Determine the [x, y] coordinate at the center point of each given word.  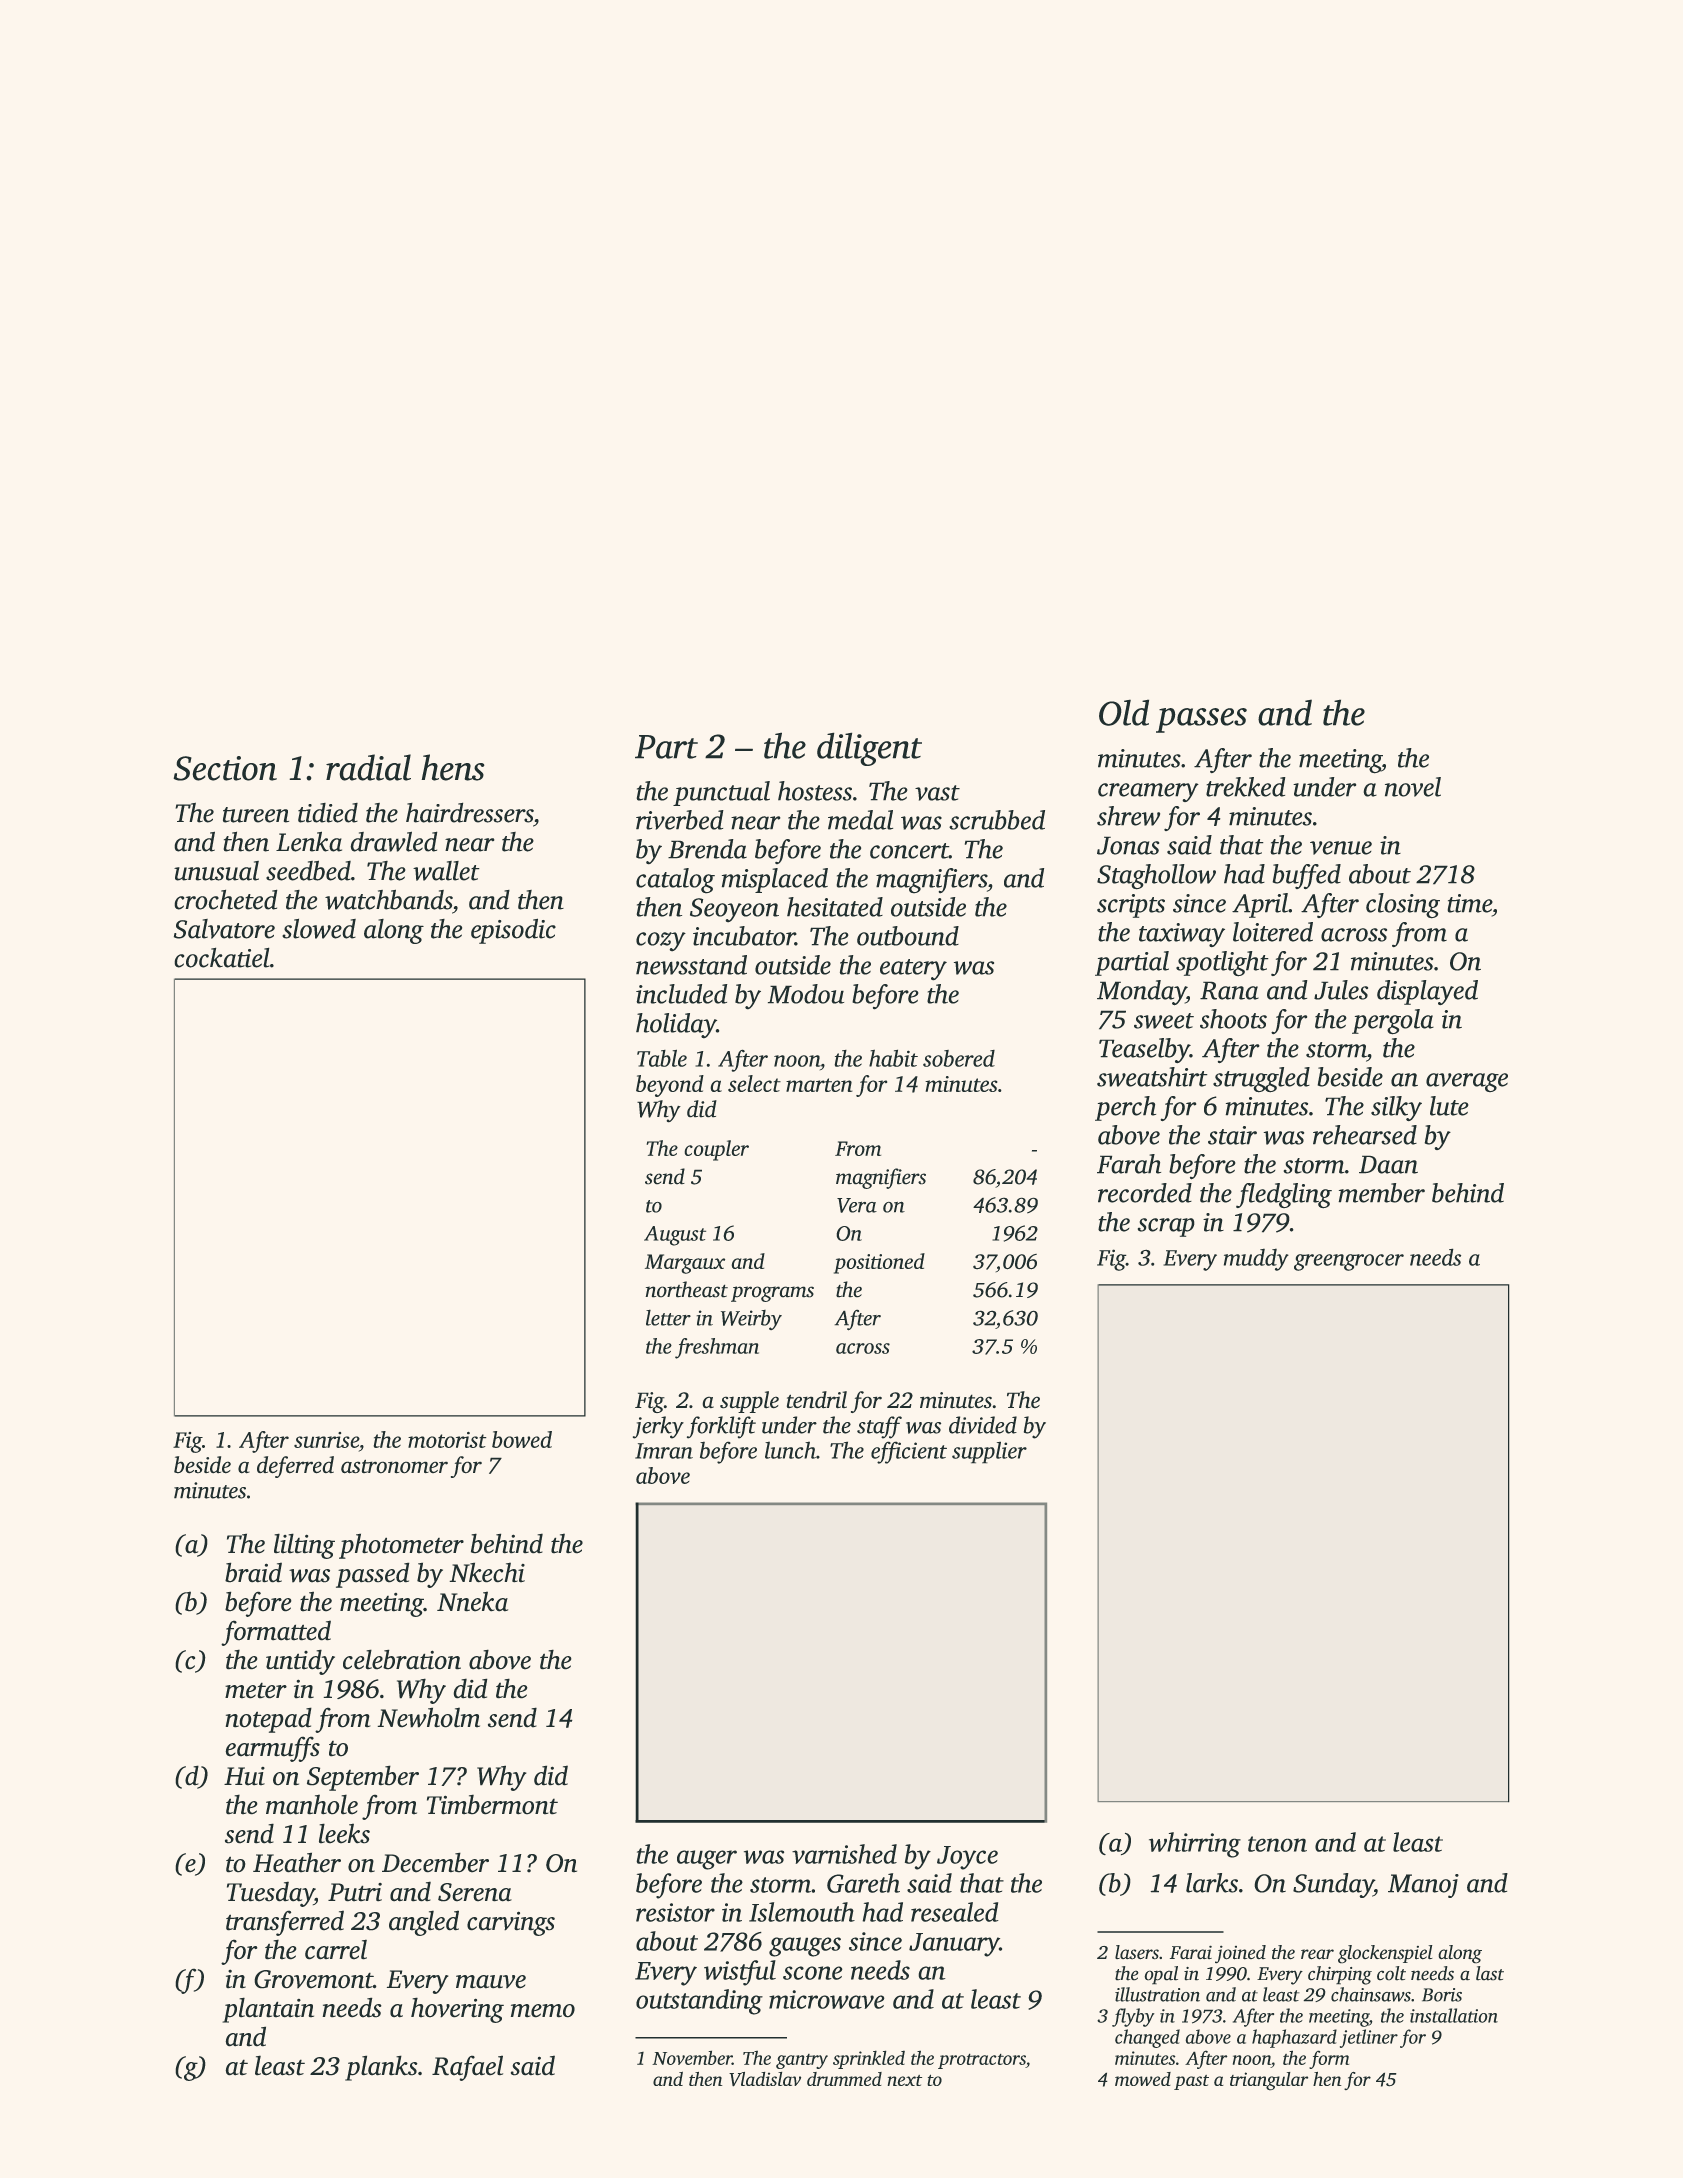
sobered [959, 1058]
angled [424, 1923]
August [675, 1236]
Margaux [685, 1264]
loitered [1273, 932]
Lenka [309, 841]
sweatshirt [1152, 1077]
